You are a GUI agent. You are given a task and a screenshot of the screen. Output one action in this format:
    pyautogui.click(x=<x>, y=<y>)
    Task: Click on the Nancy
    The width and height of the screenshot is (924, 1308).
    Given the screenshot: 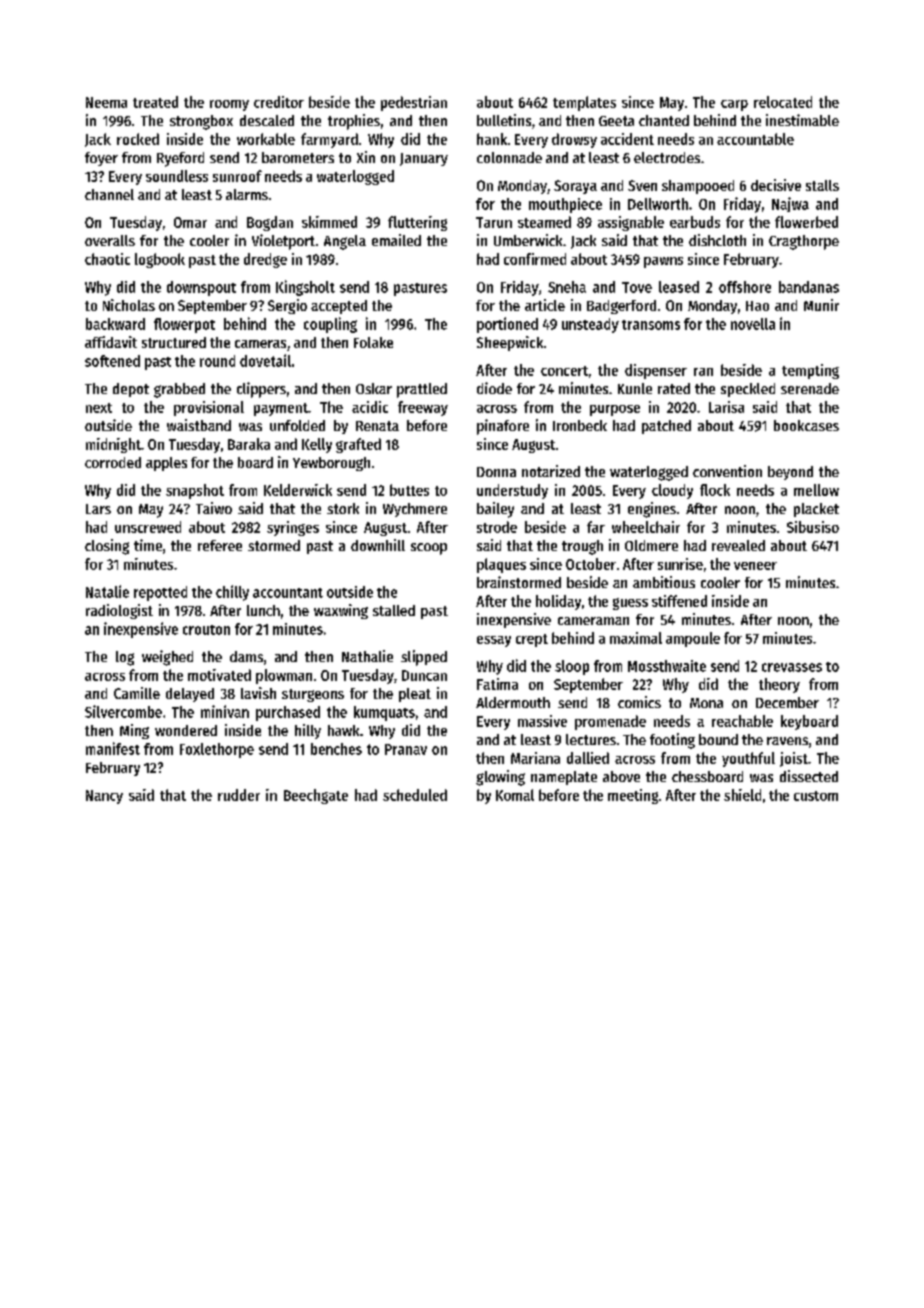 What is the action you would take?
    pyautogui.click(x=104, y=797)
